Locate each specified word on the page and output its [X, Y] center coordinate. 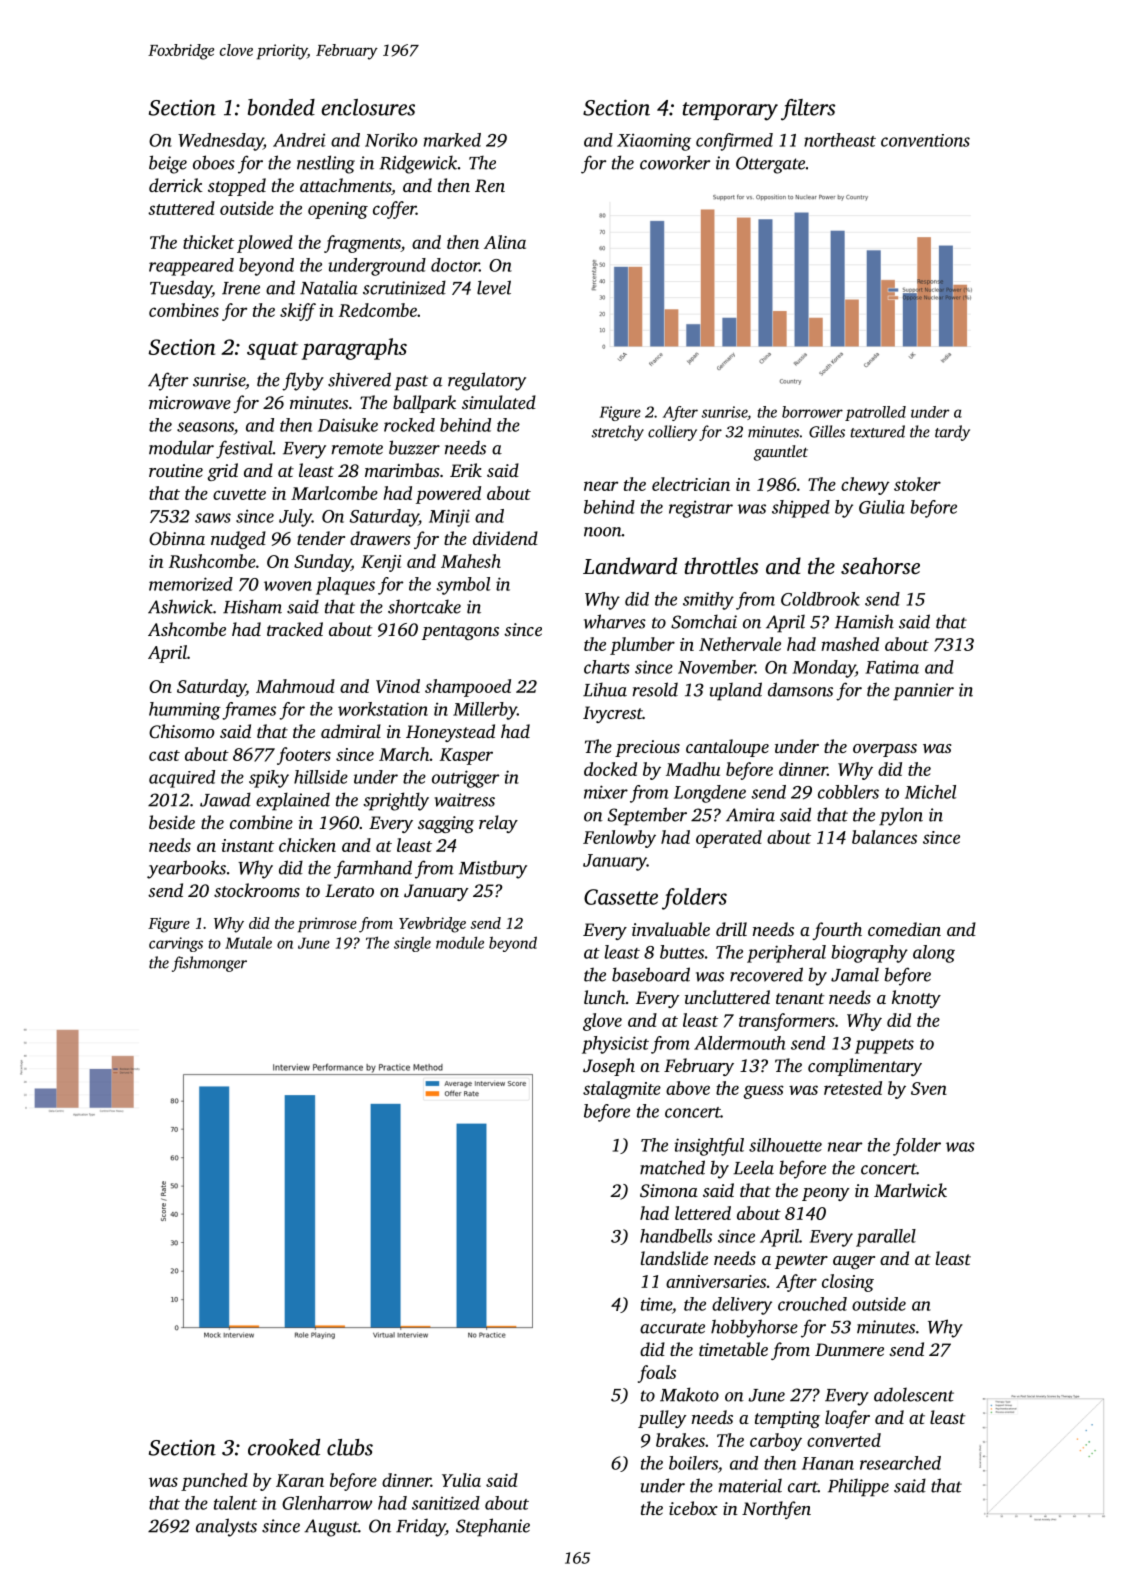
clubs [350, 1447]
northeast [840, 140]
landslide [674, 1258]
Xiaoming [654, 142]
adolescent [914, 1394]
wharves [615, 621]
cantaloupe [727, 748]
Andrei [299, 140]
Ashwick [180, 606]
